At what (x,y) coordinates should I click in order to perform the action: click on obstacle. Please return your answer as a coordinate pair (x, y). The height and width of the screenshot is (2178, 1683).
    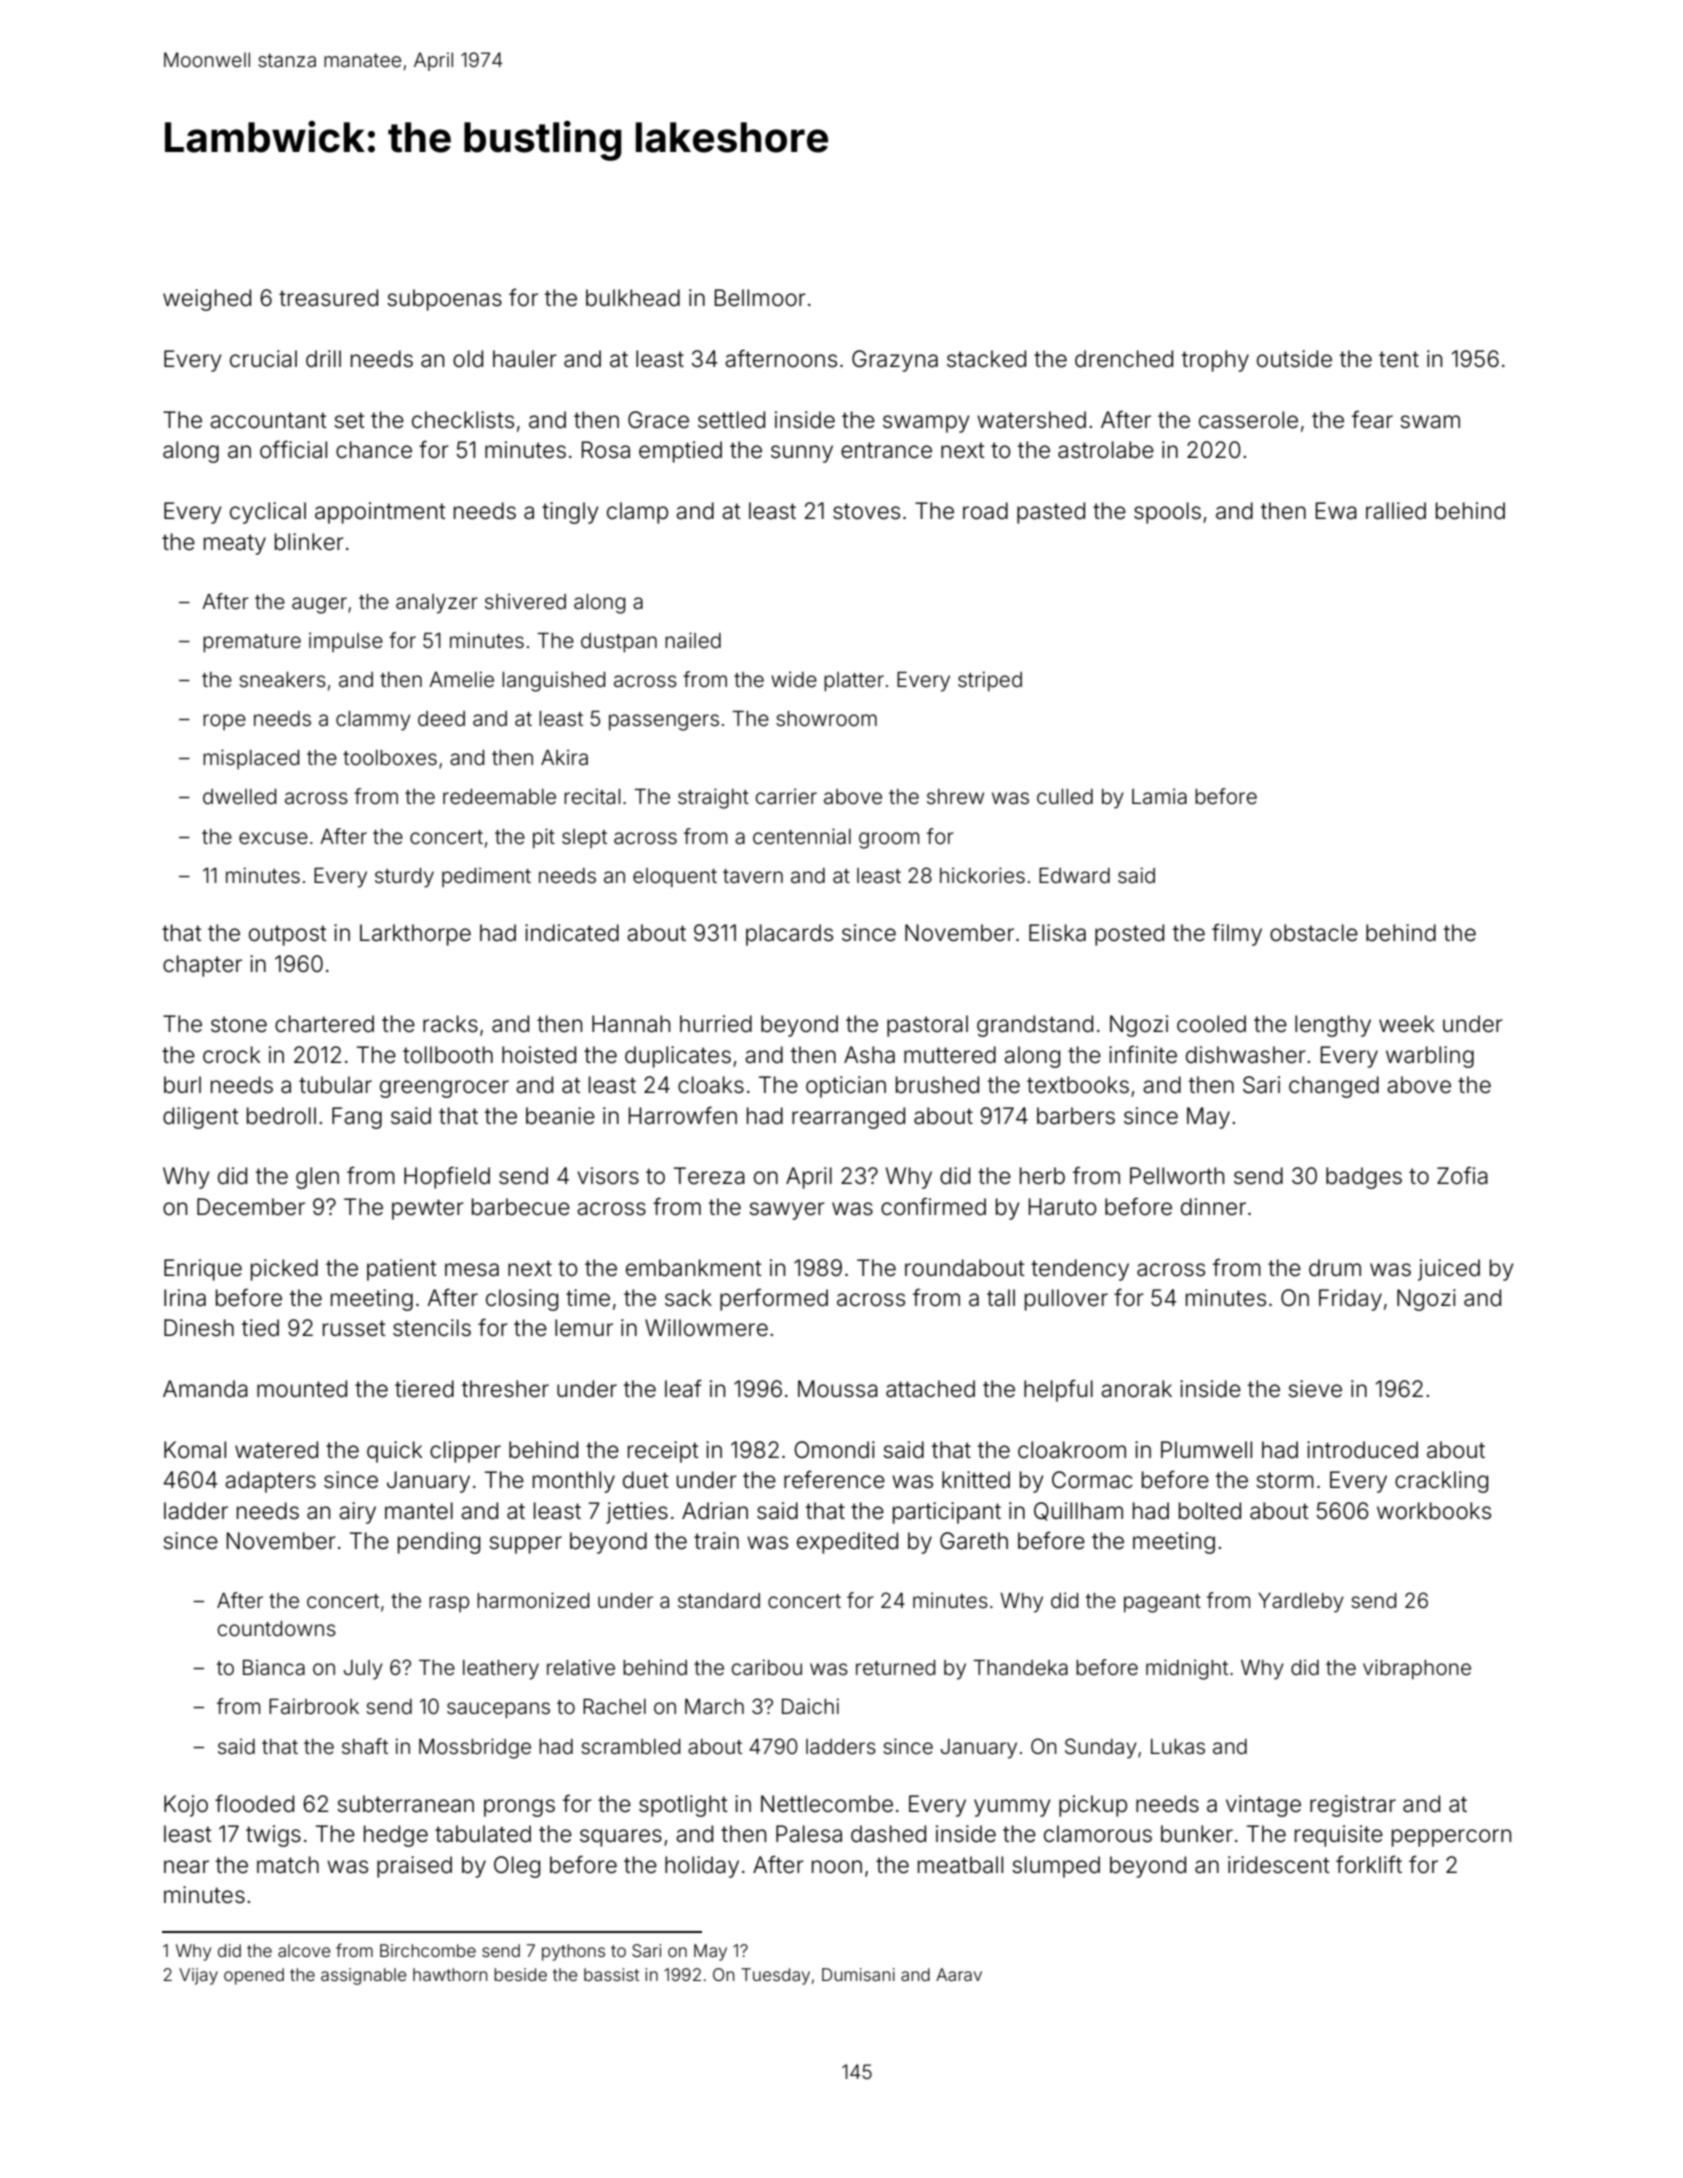
    Looking at the image, I should click on (1314, 933).
